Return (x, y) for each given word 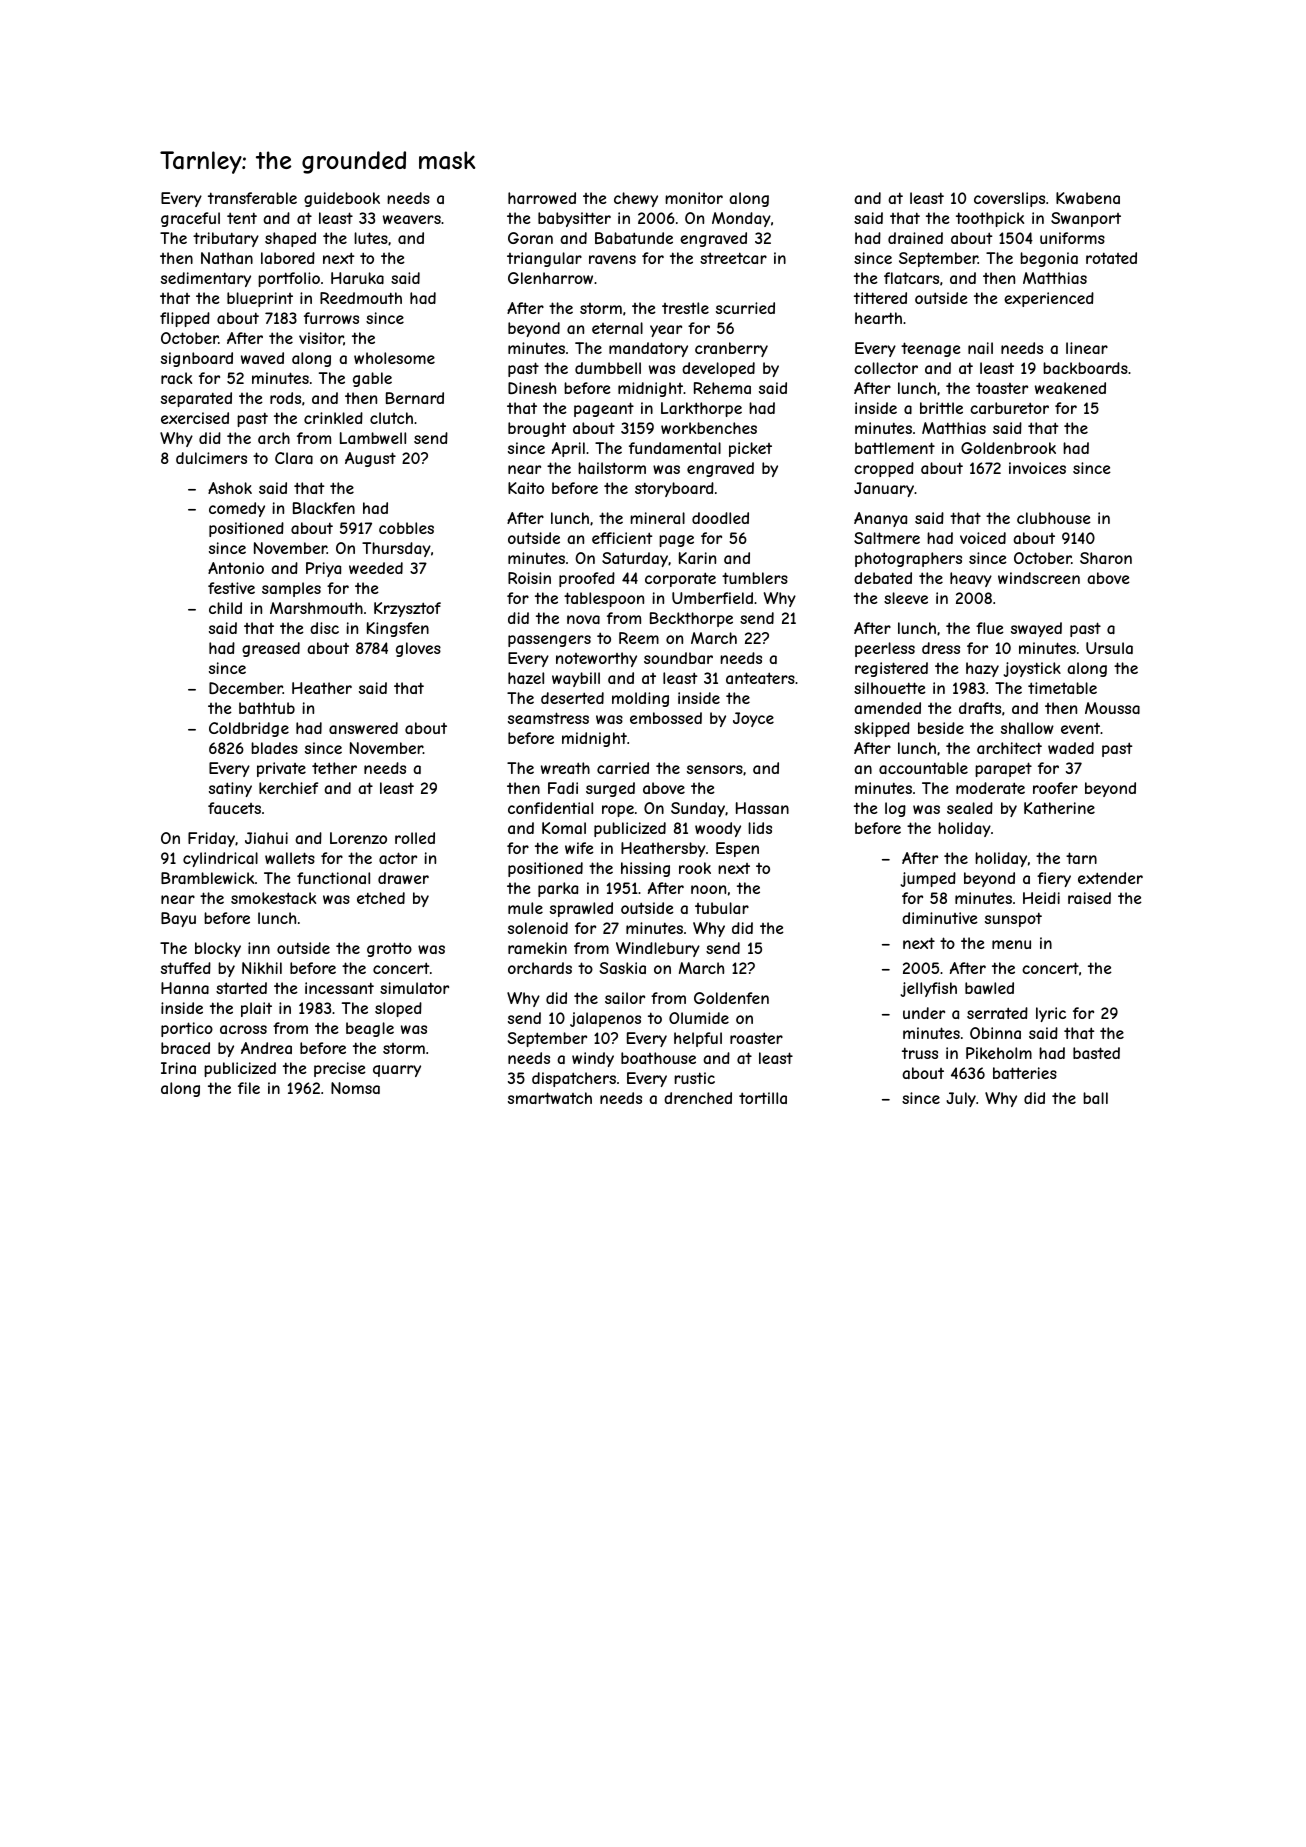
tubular (722, 908)
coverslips (1009, 199)
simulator (414, 988)
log (895, 809)
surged (610, 789)
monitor (694, 198)
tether (334, 768)
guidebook (342, 199)
